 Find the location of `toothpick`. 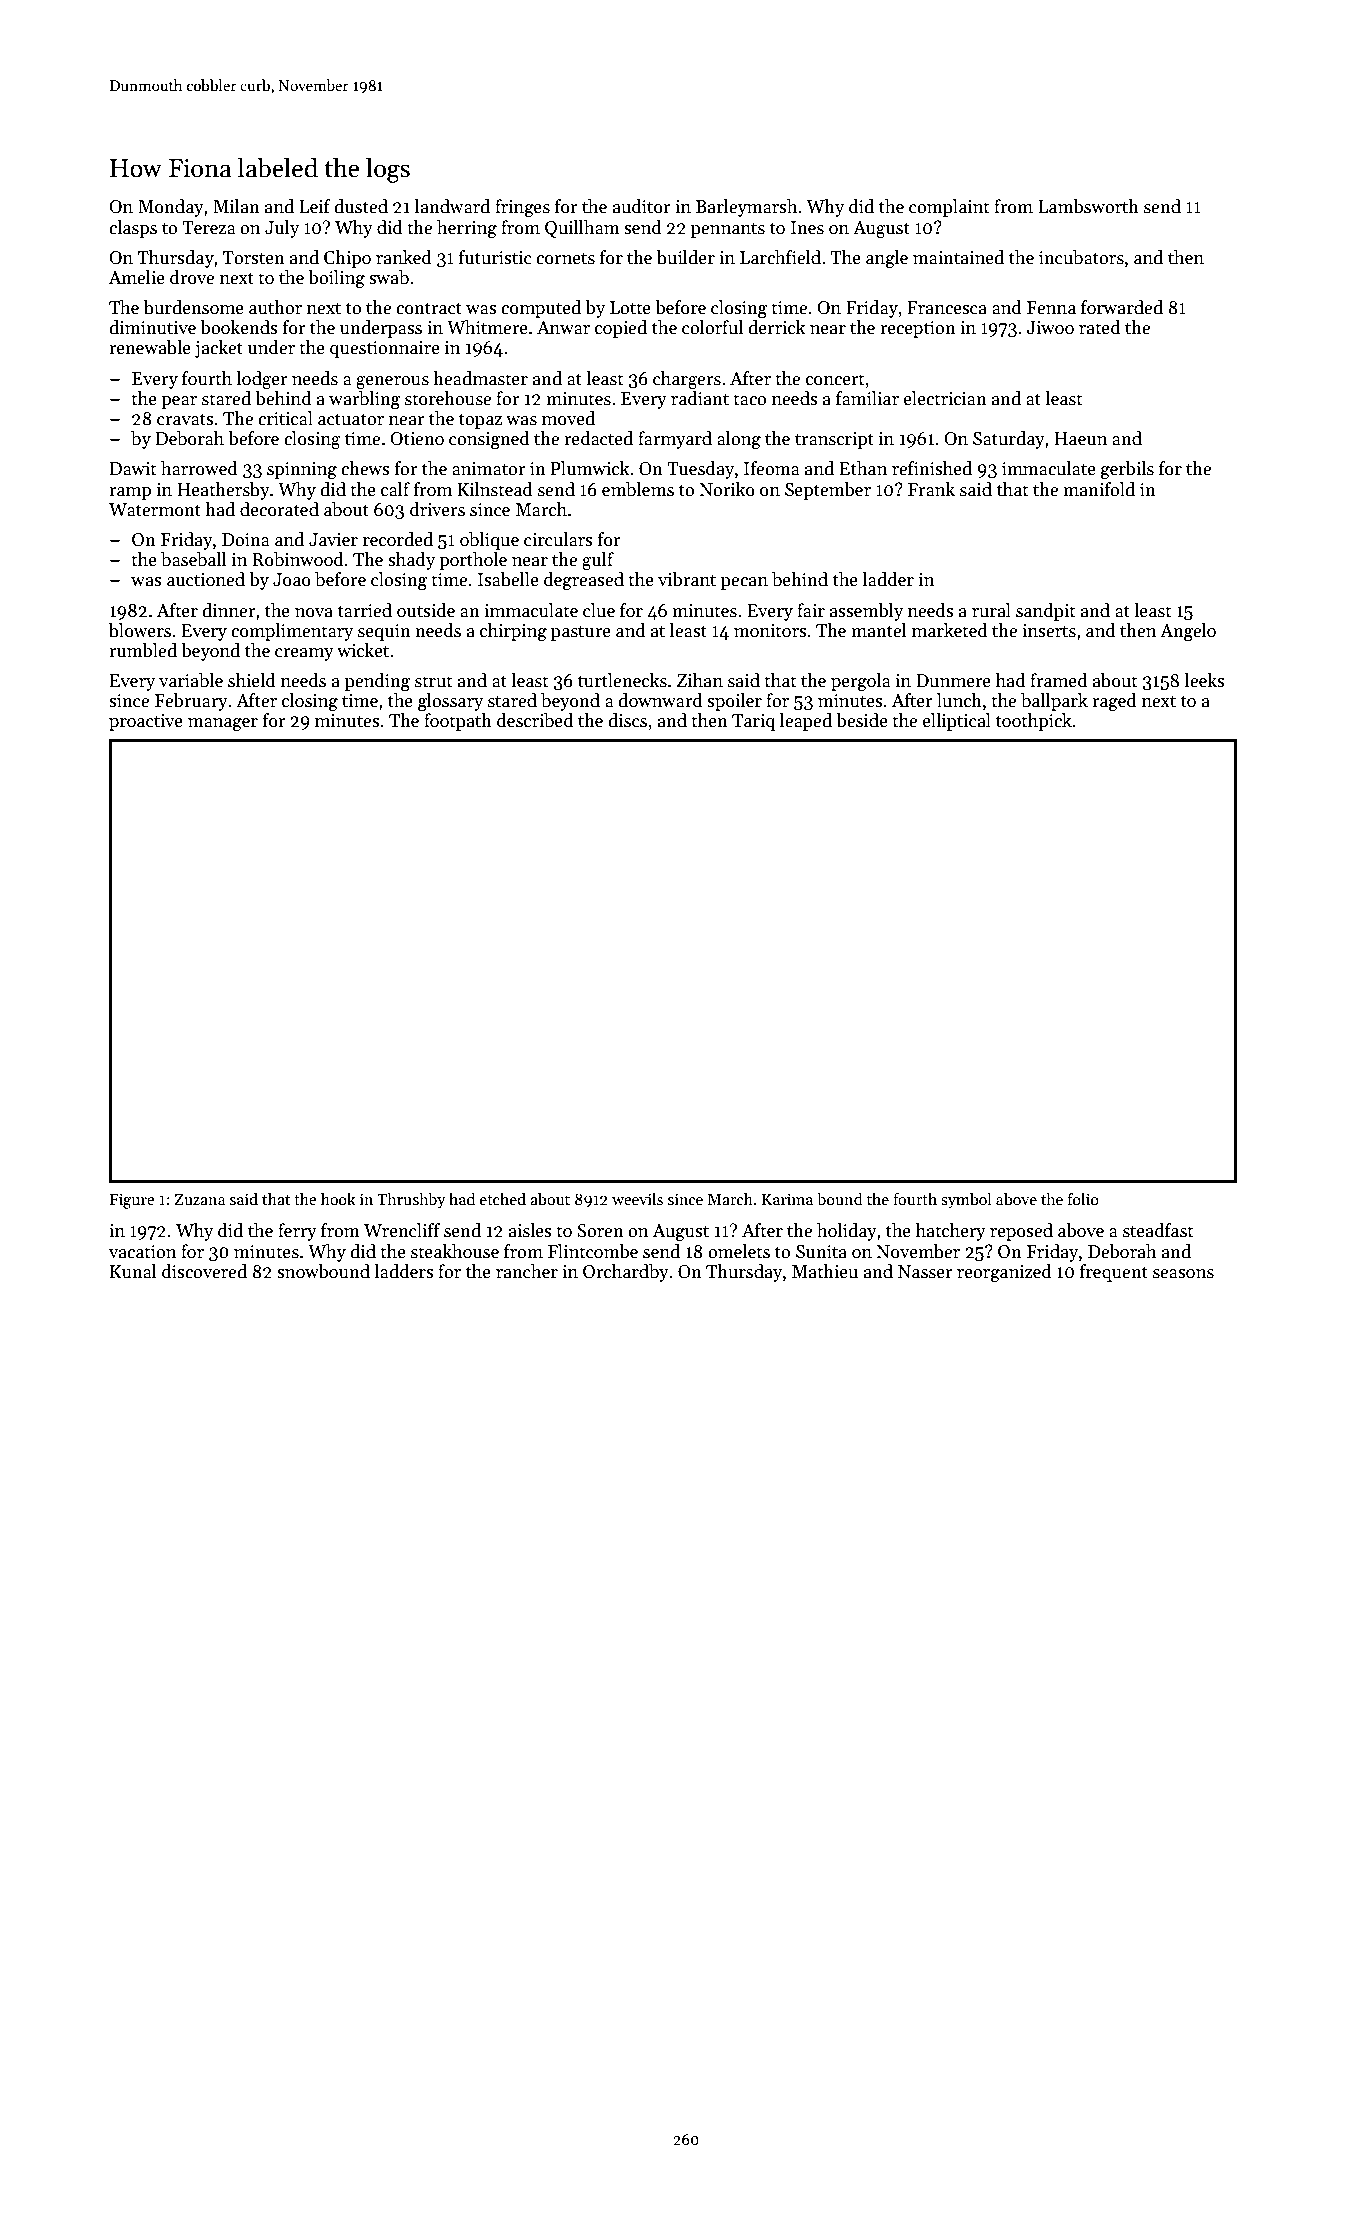

toothpick is located at coordinates (1034, 722).
